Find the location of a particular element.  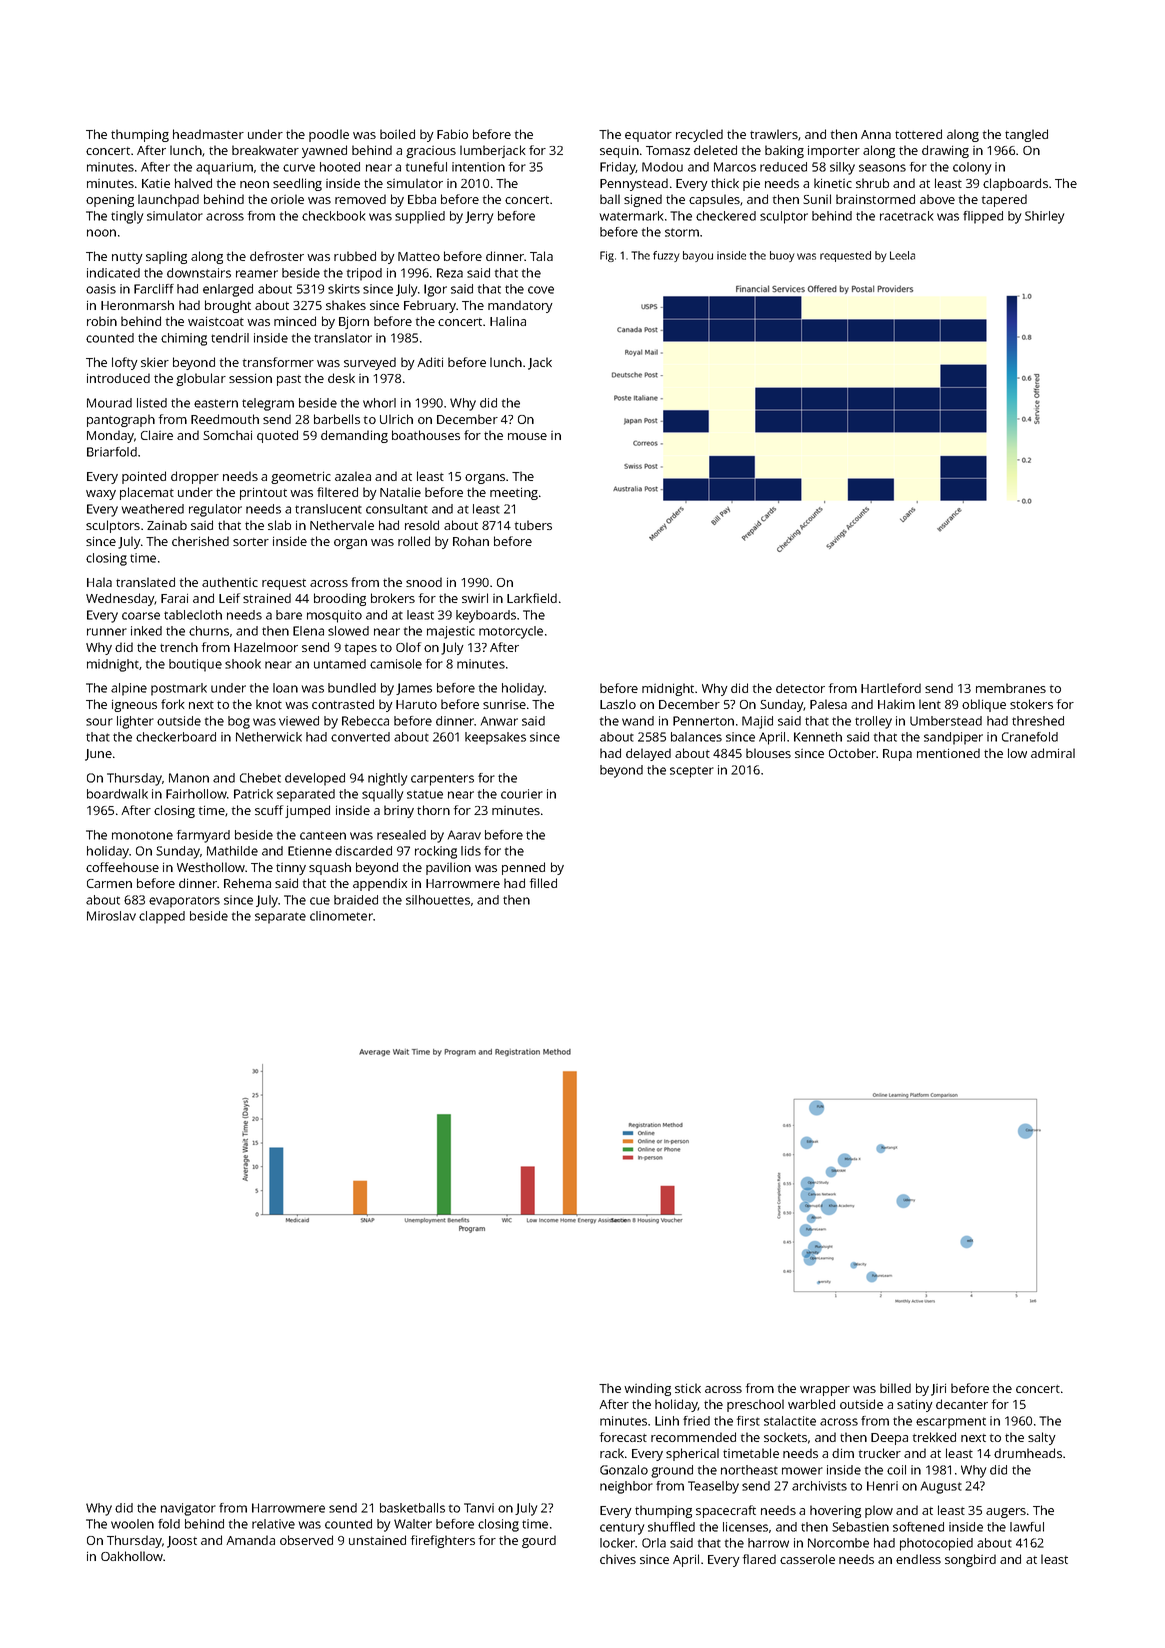

tottered is located at coordinates (918, 134).
